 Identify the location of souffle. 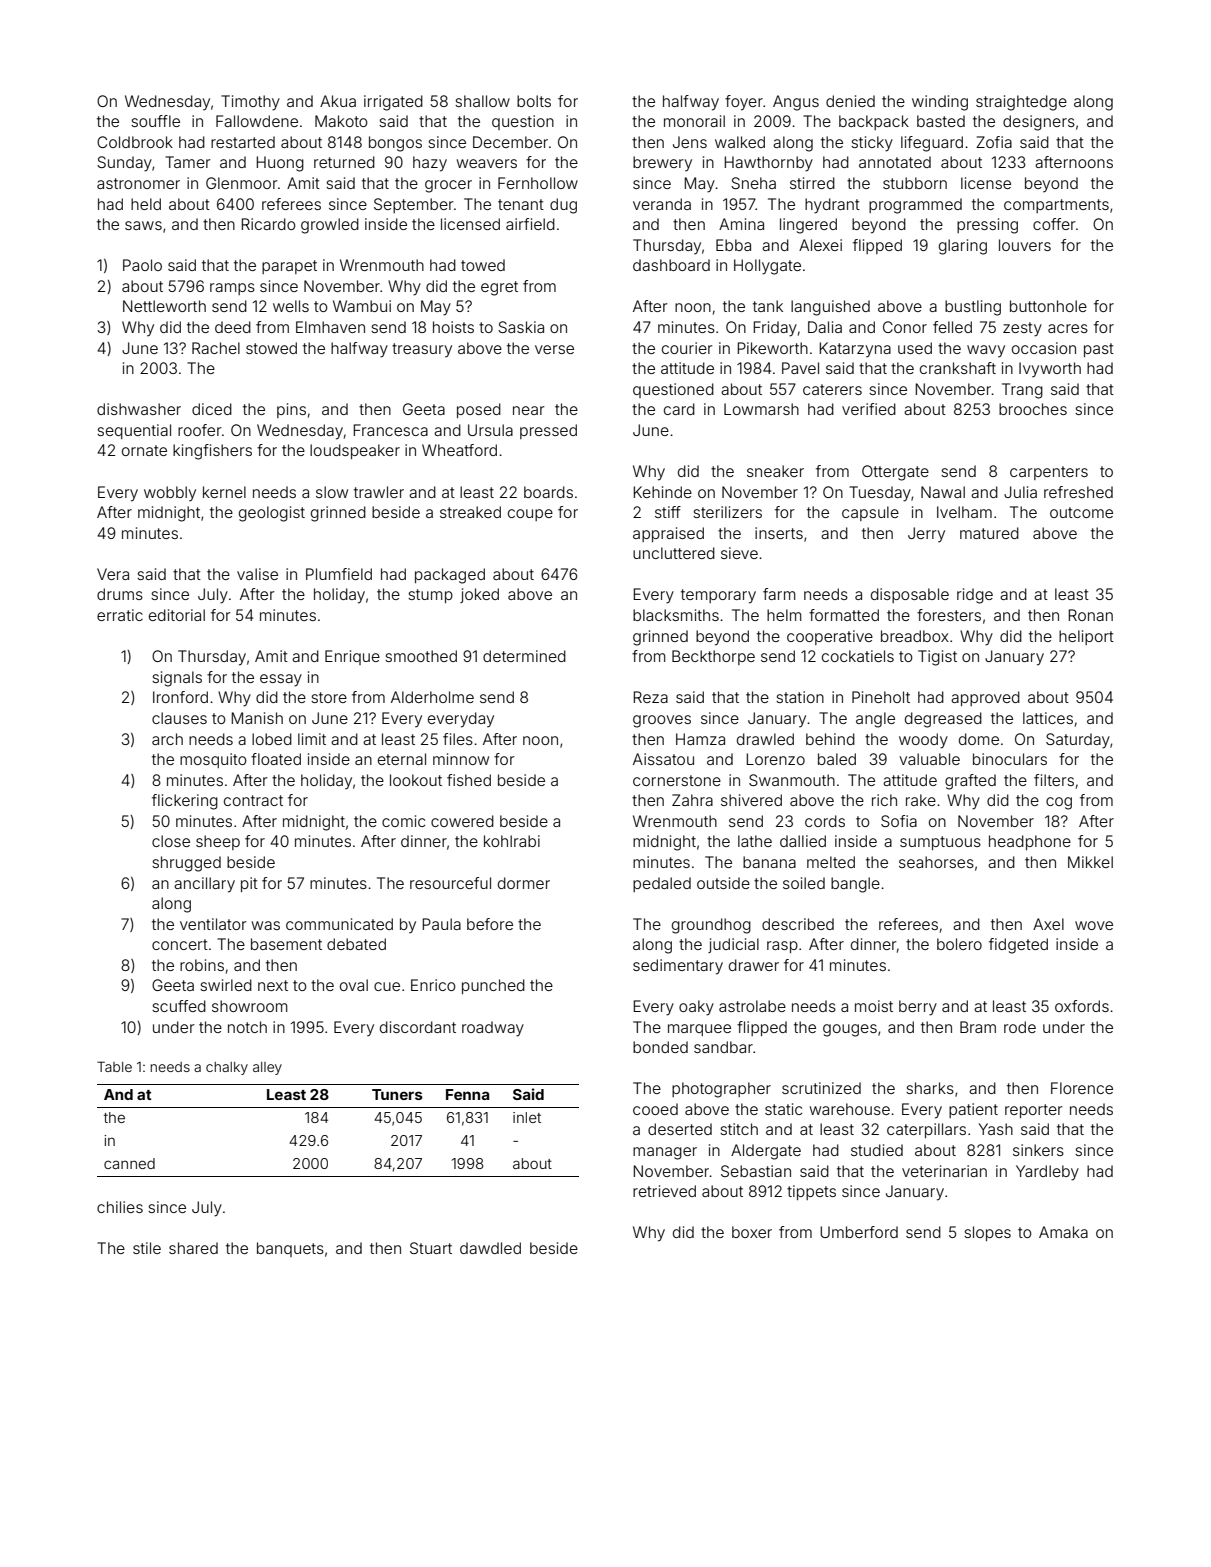
(155, 121).
